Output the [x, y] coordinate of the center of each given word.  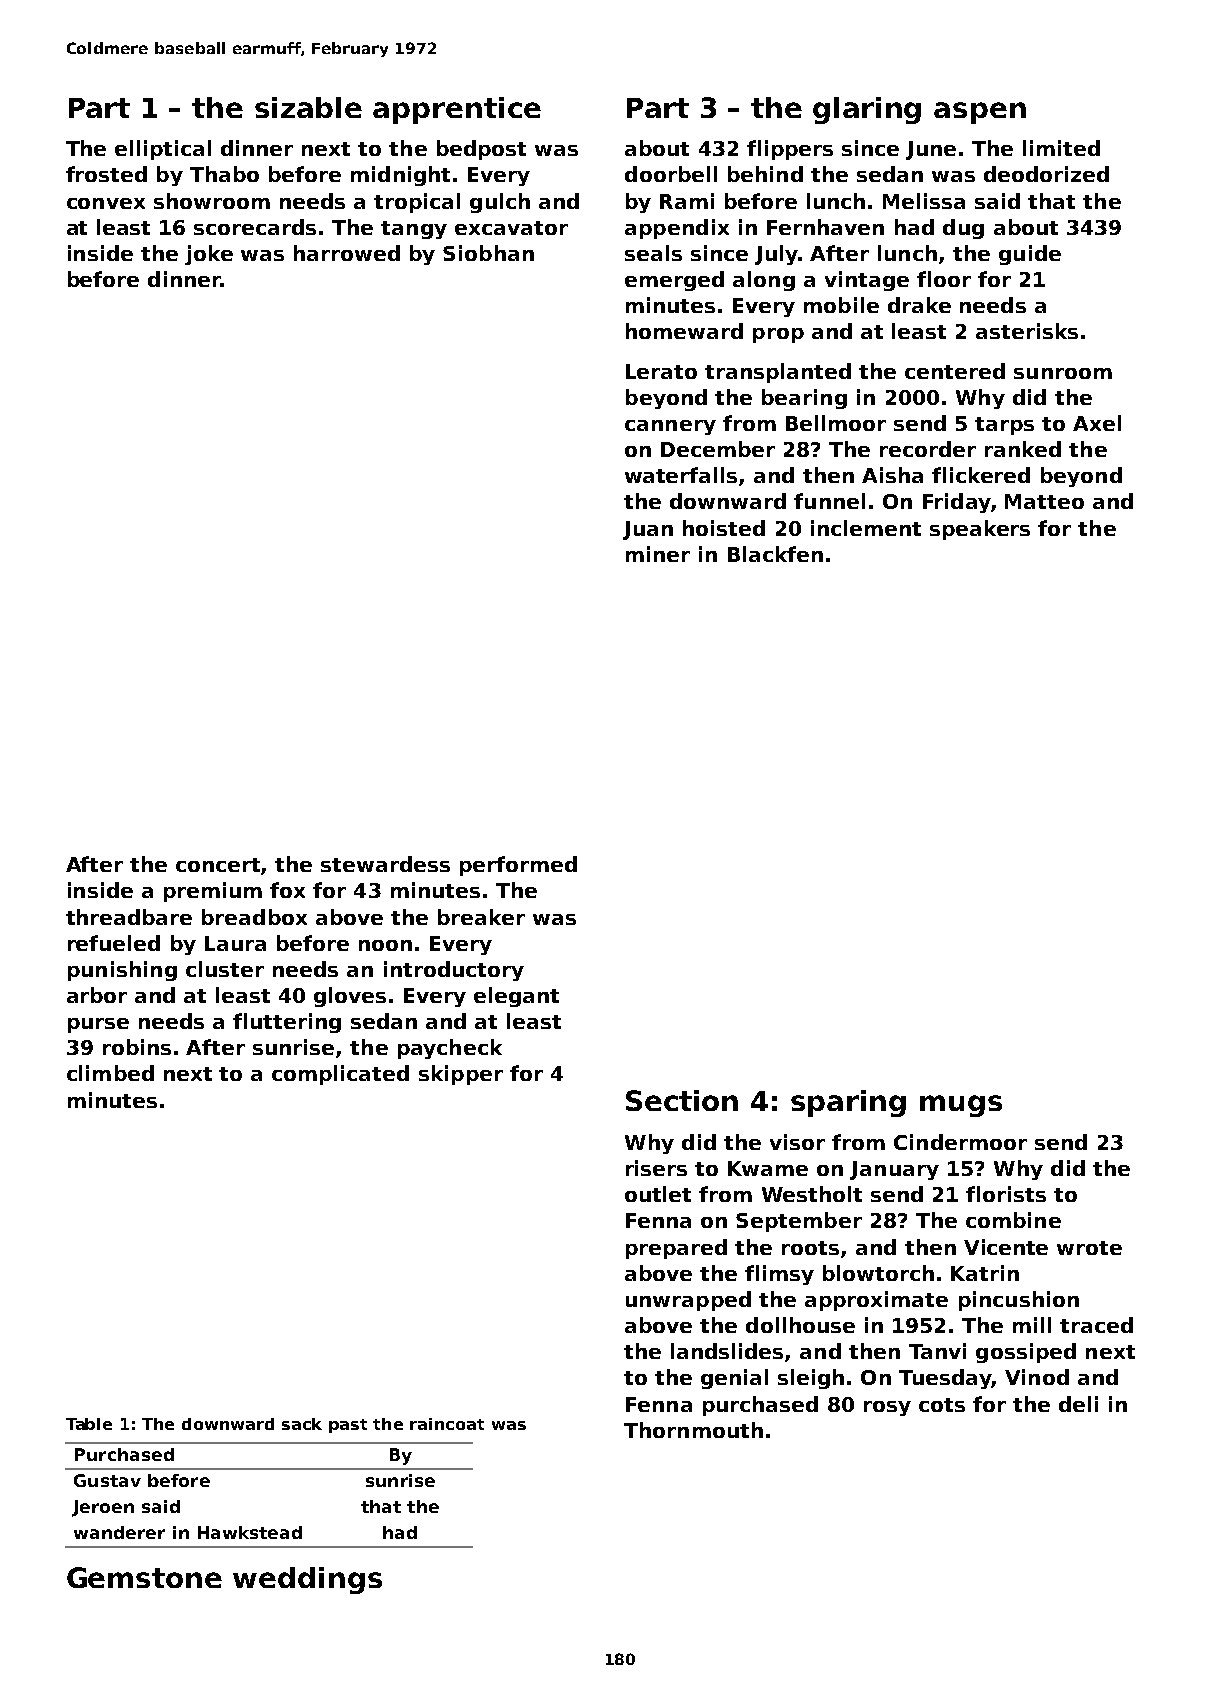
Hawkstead [250, 1532]
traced [1096, 1325]
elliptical [163, 150]
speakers [980, 530]
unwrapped [688, 1301]
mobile [841, 305]
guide [1030, 255]
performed [518, 866]
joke [209, 255]
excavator [511, 228]
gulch [500, 203]
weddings [307, 1580]
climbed [110, 1073]
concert [219, 866]
